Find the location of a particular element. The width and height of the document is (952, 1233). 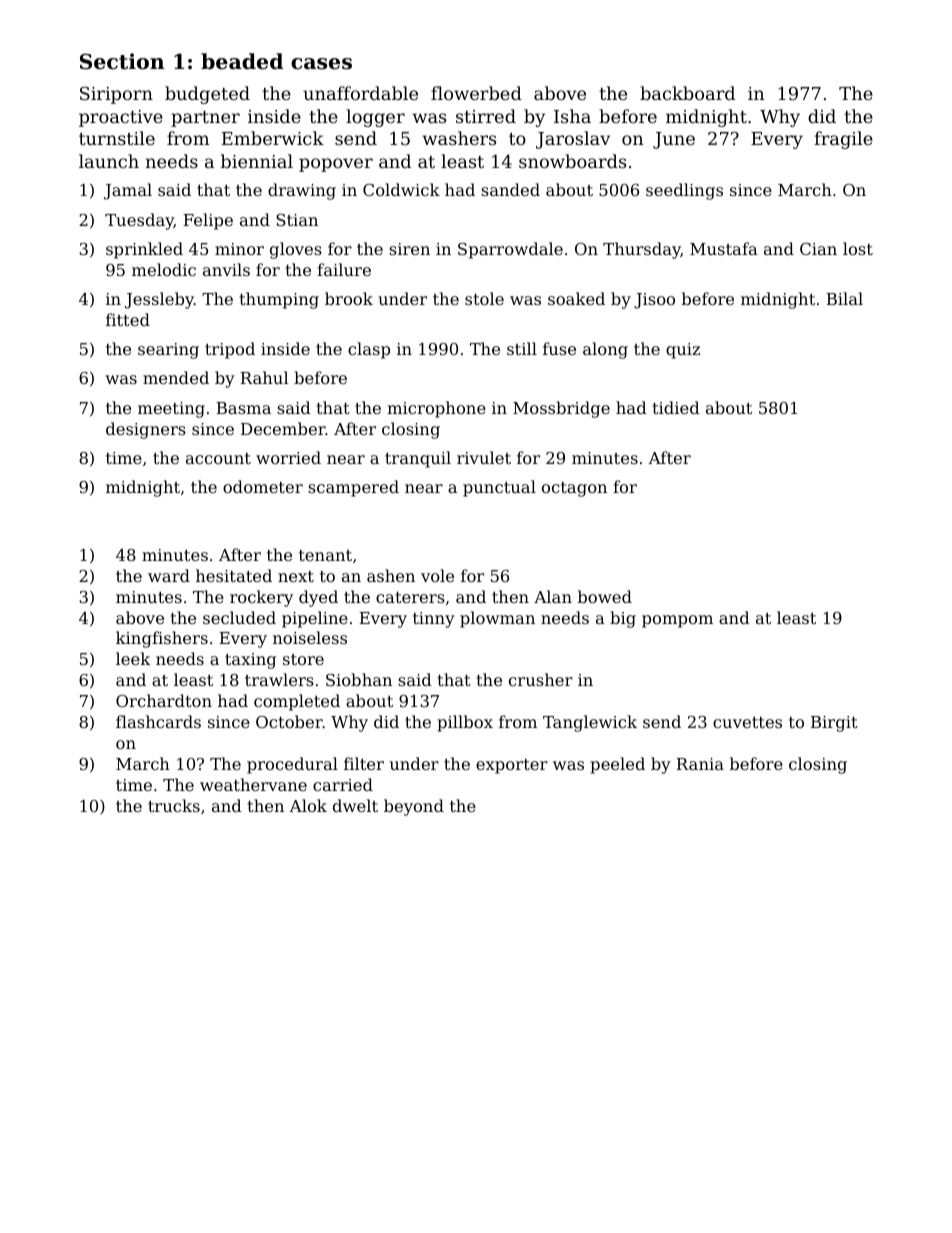

scampered is located at coordinates (353, 488).
